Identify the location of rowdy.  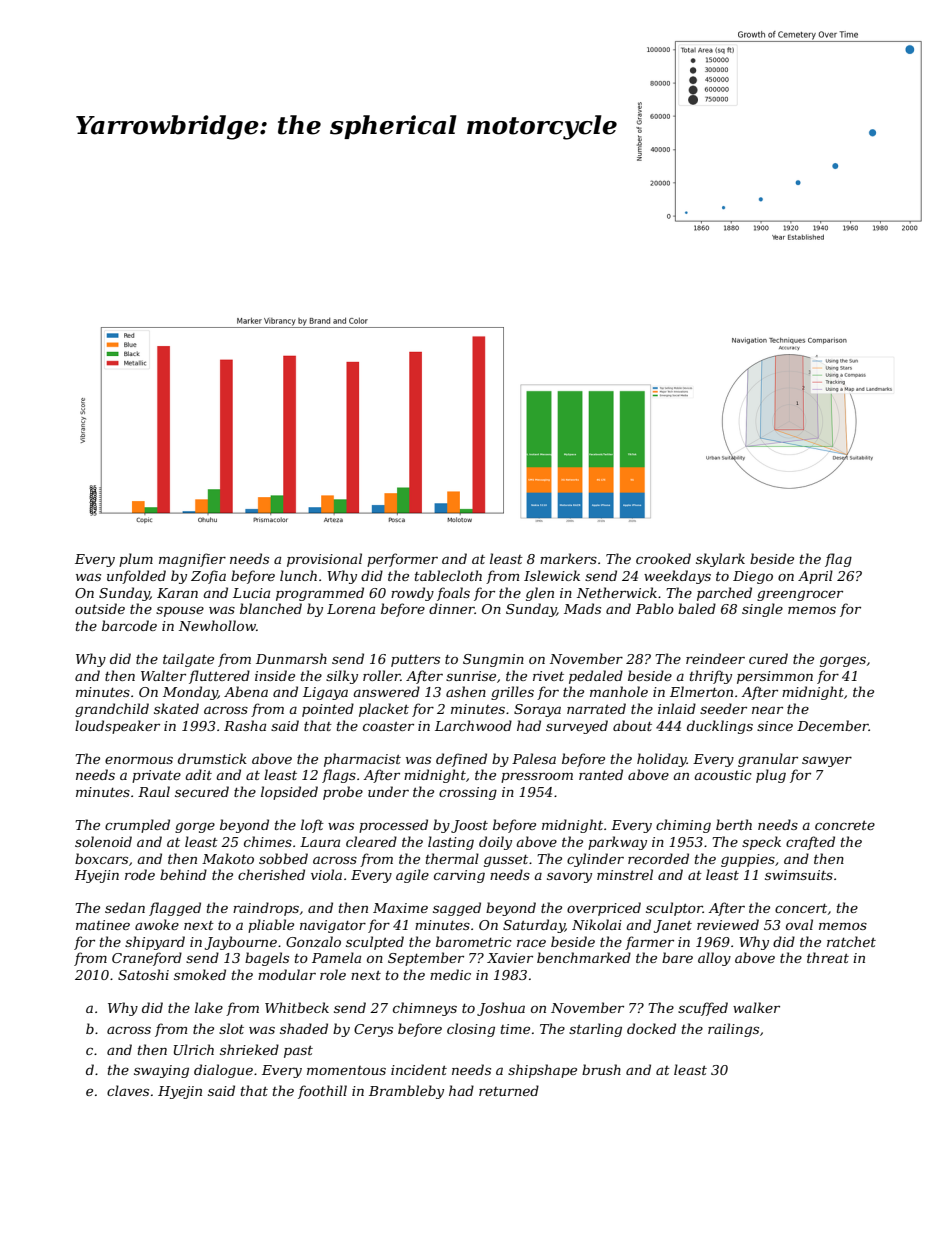
(412, 594).
